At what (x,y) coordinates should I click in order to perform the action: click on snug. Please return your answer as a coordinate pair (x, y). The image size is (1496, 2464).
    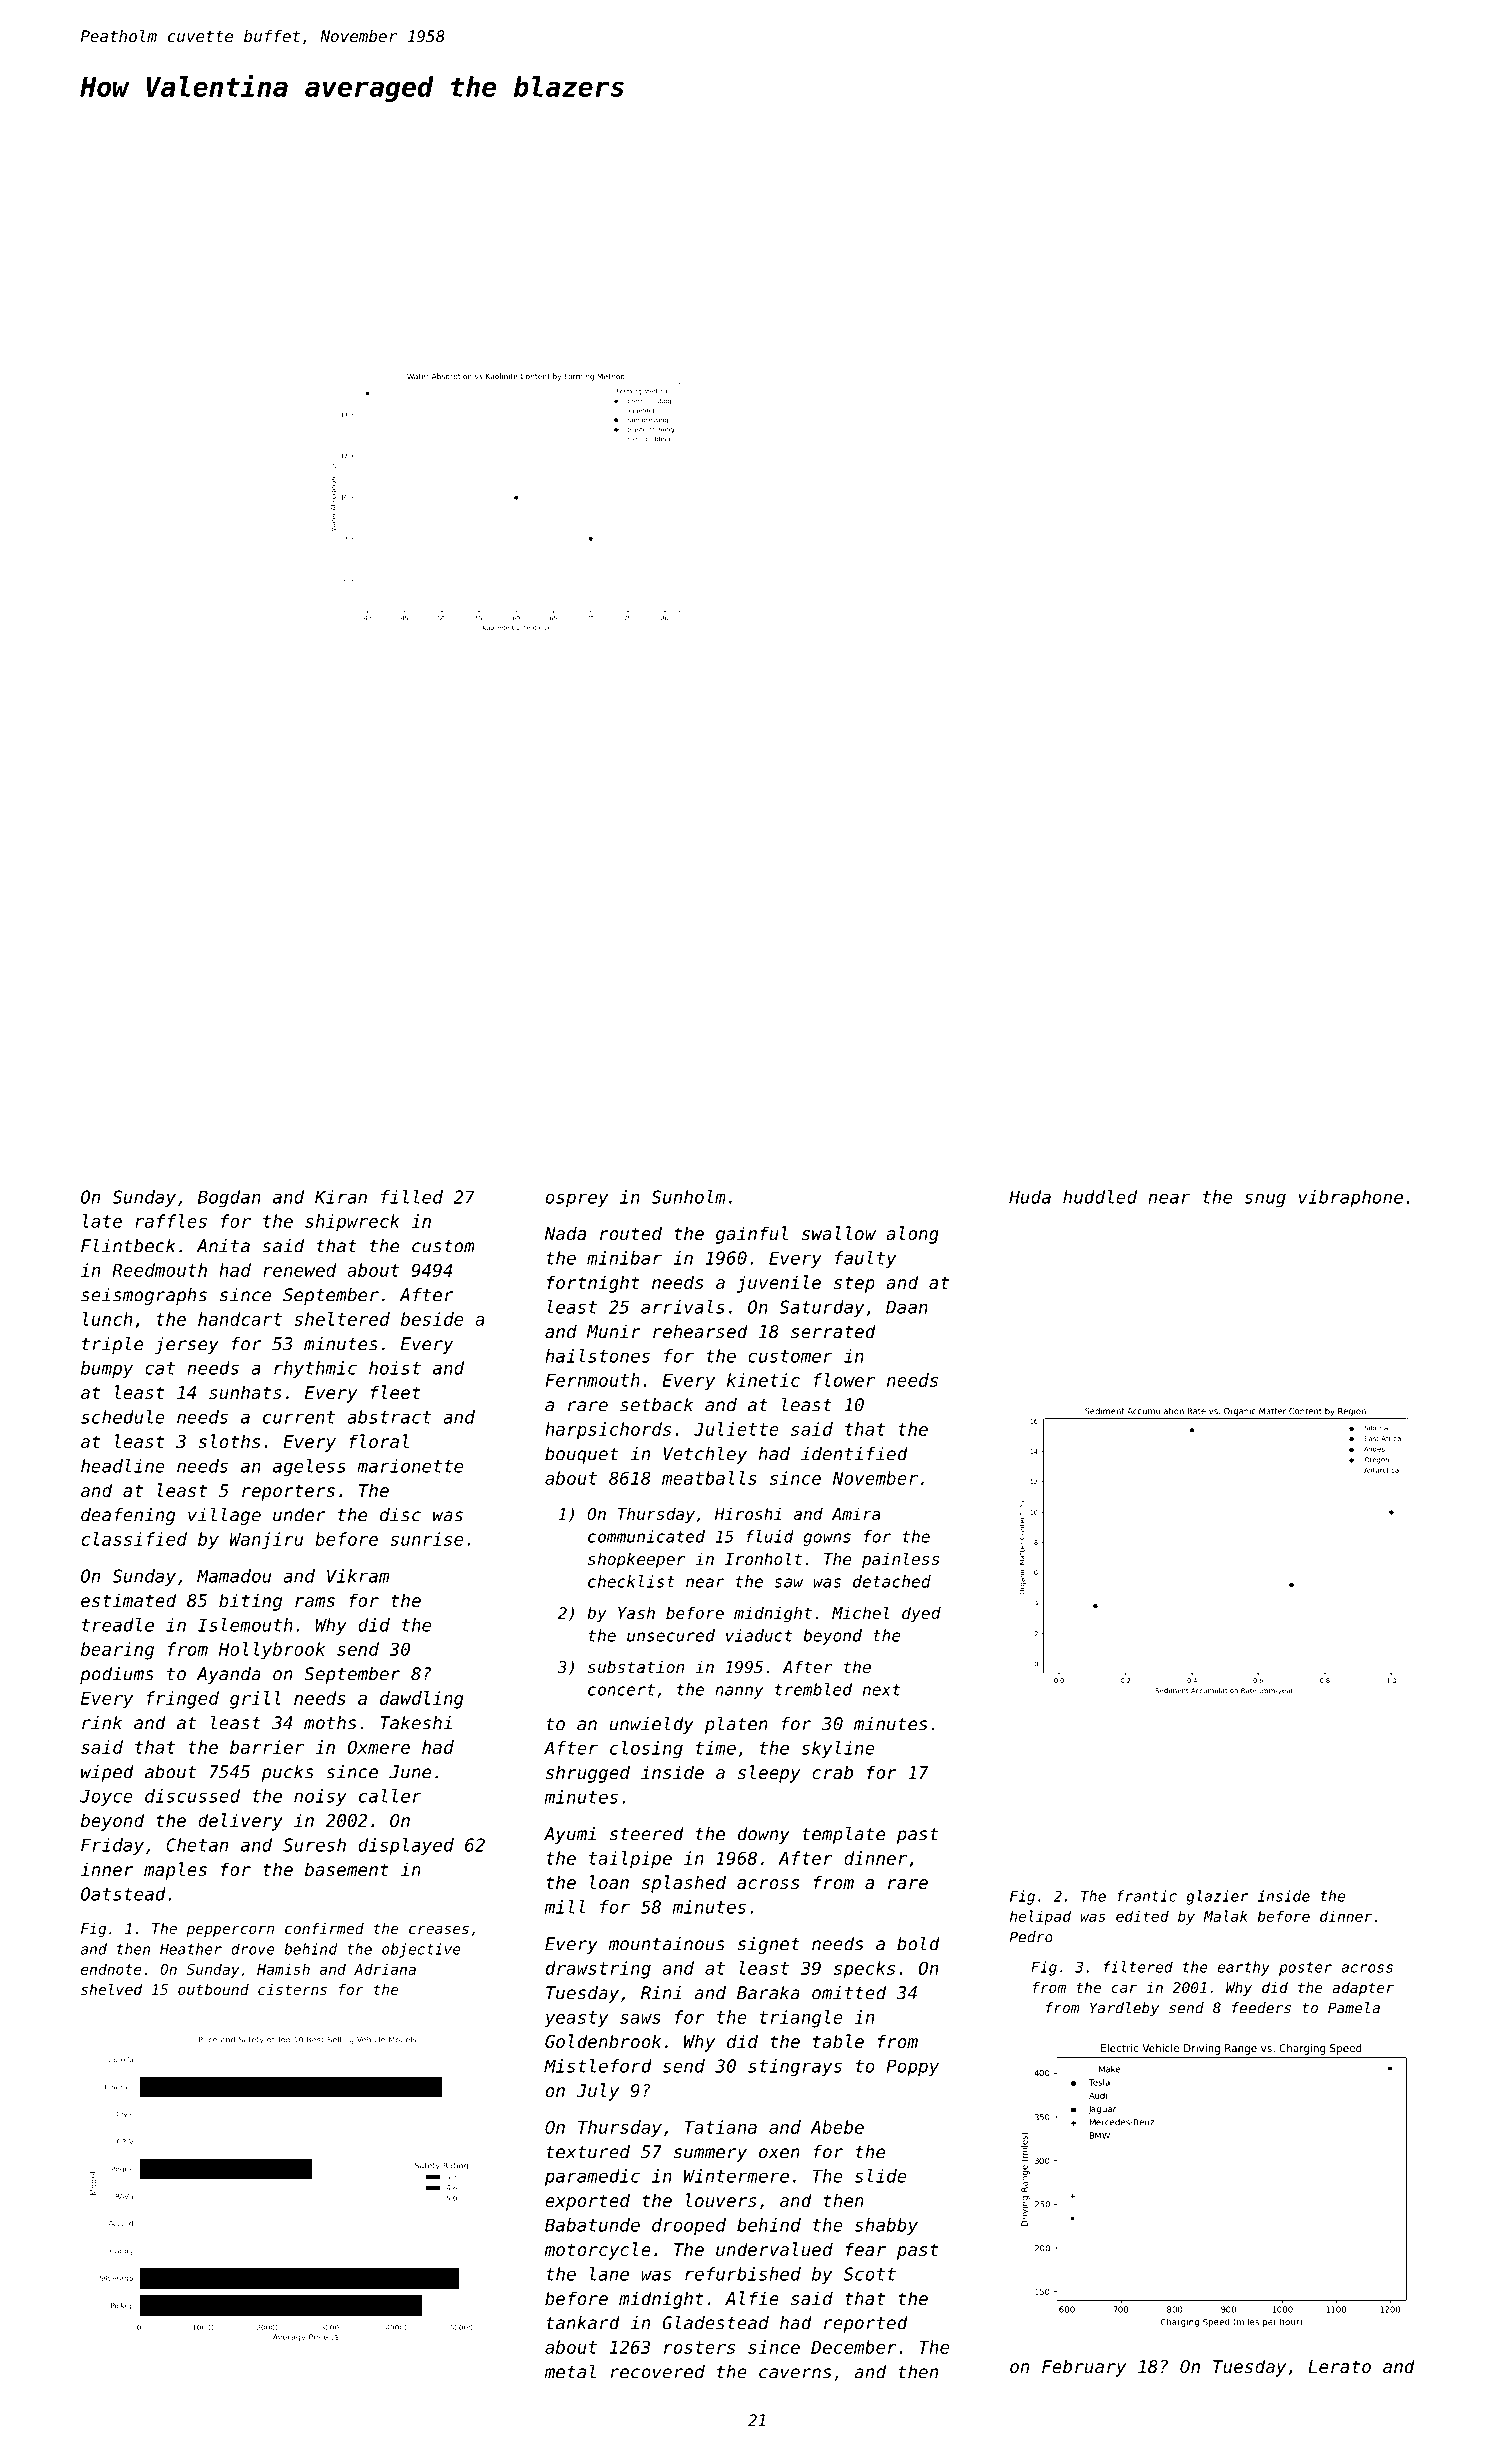
    Looking at the image, I should click on (1265, 1200).
